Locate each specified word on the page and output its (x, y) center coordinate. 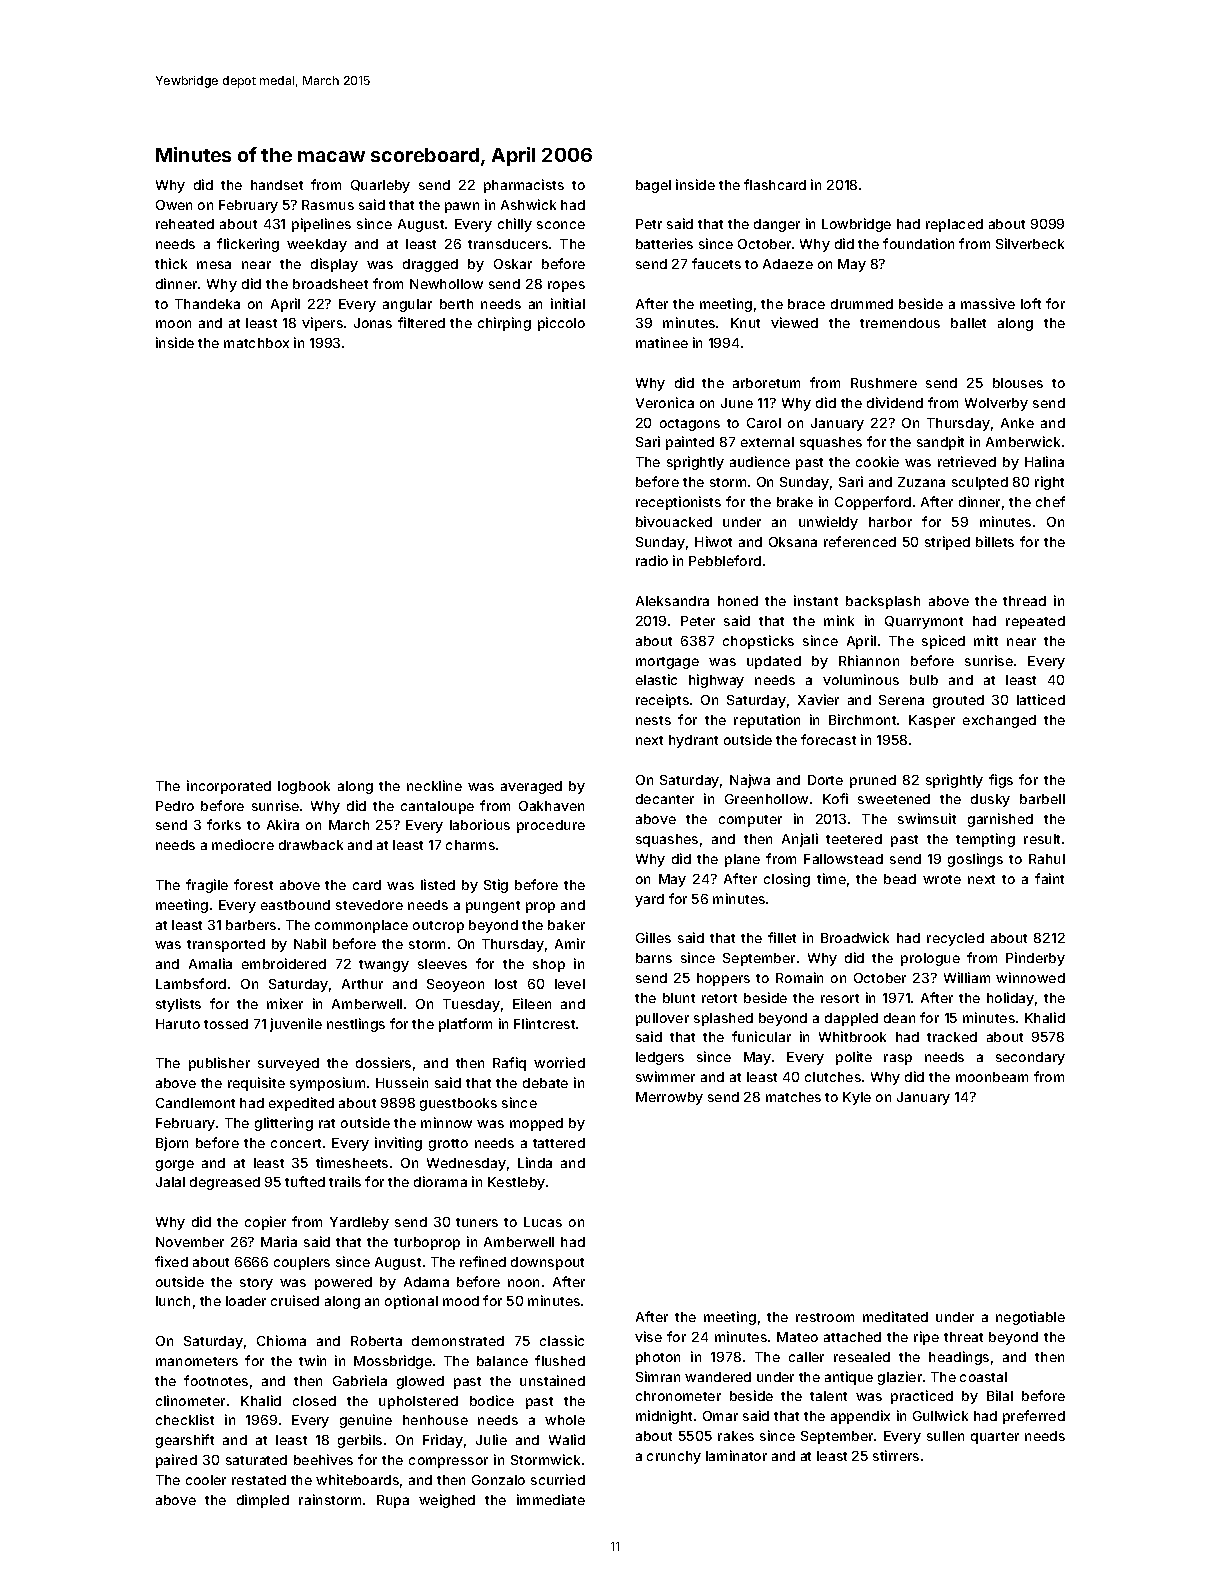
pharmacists (524, 186)
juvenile (296, 1025)
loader (246, 1301)
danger (777, 225)
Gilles (653, 937)
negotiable (1030, 1318)
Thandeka (207, 304)
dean (899, 1018)
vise (648, 1336)
